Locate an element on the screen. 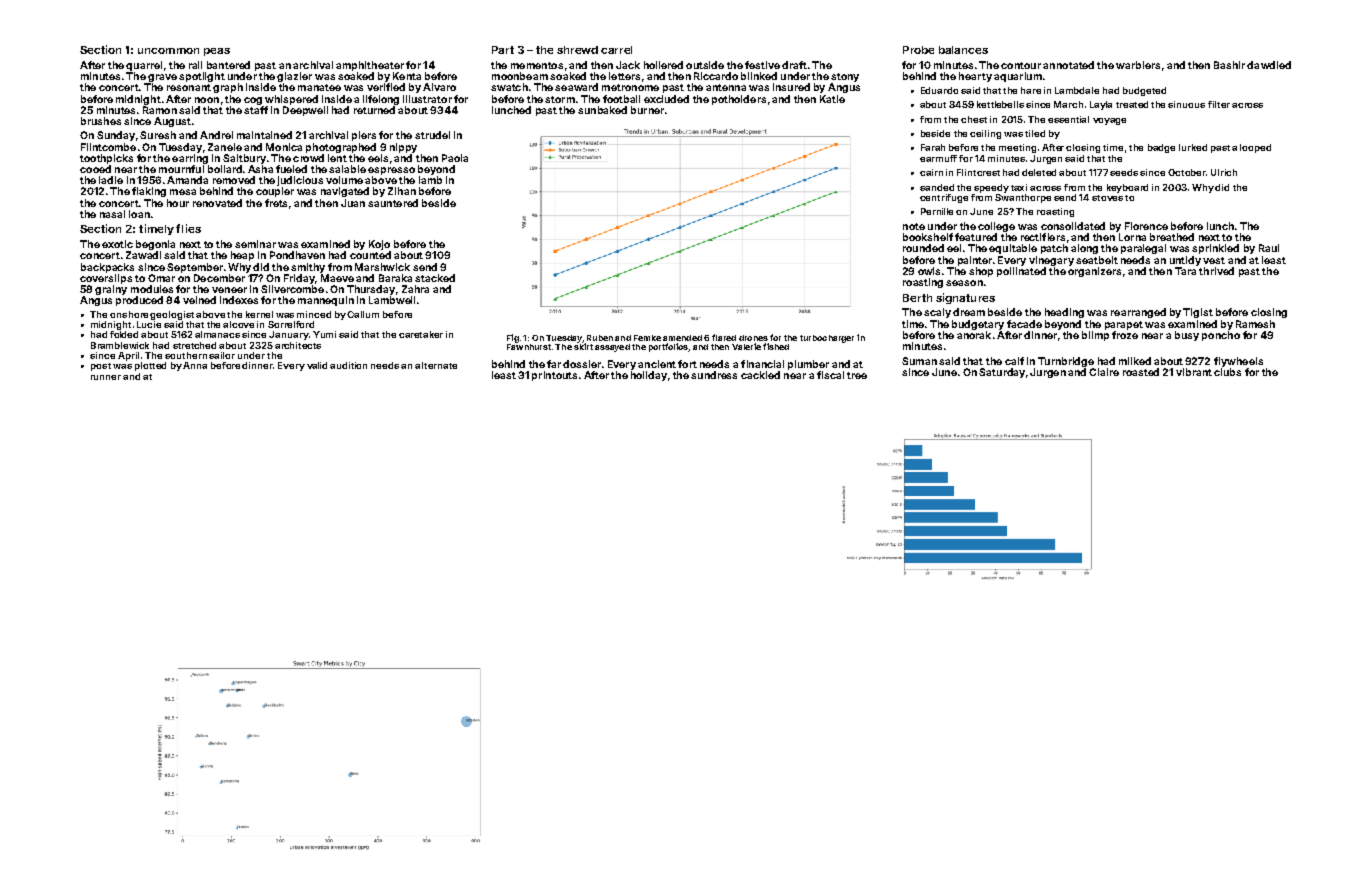  Probe is located at coordinates (918, 50).
